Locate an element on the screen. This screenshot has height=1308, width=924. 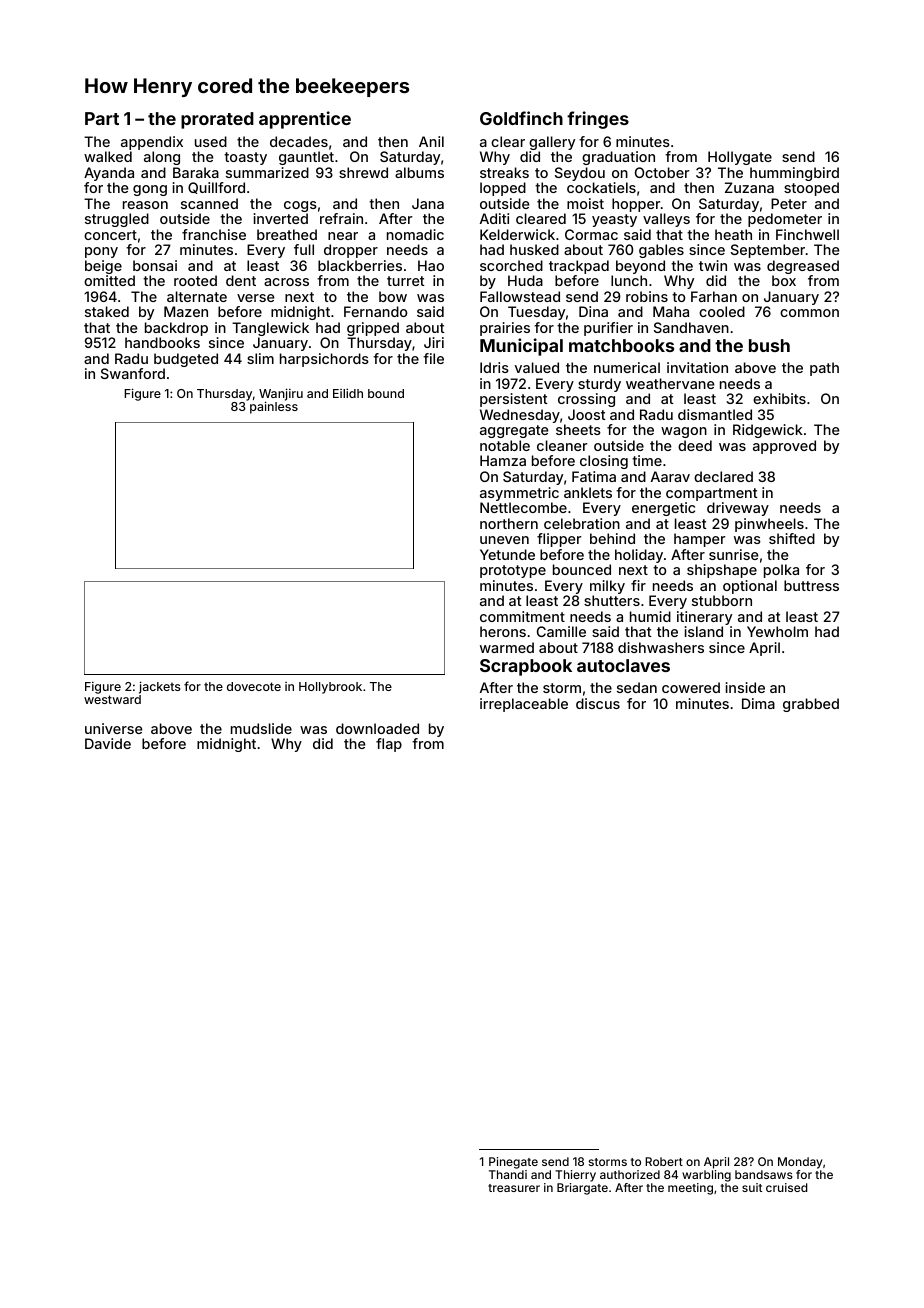
shipshape is located at coordinates (722, 571).
